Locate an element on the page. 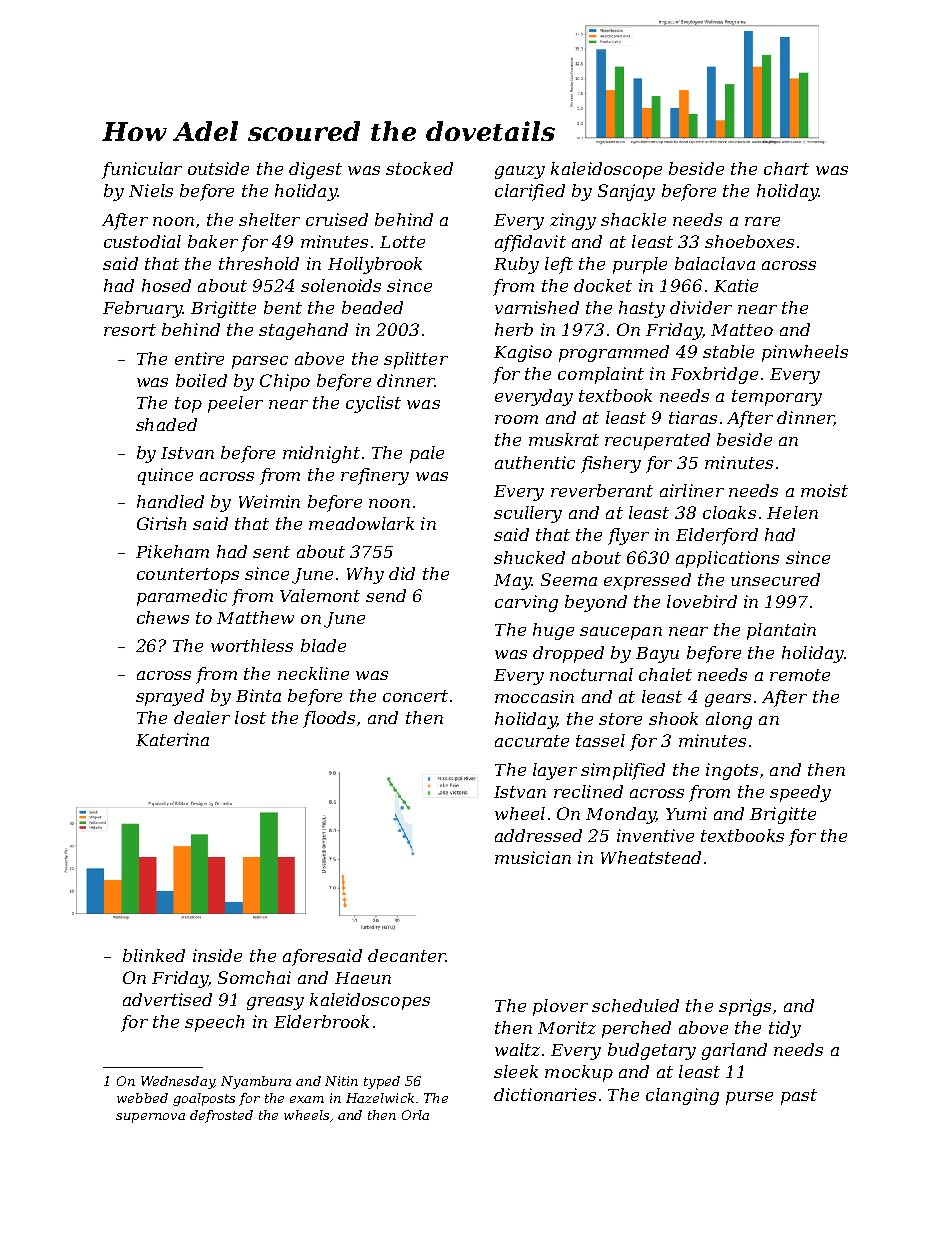  Elderford is located at coordinates (717, 536).
